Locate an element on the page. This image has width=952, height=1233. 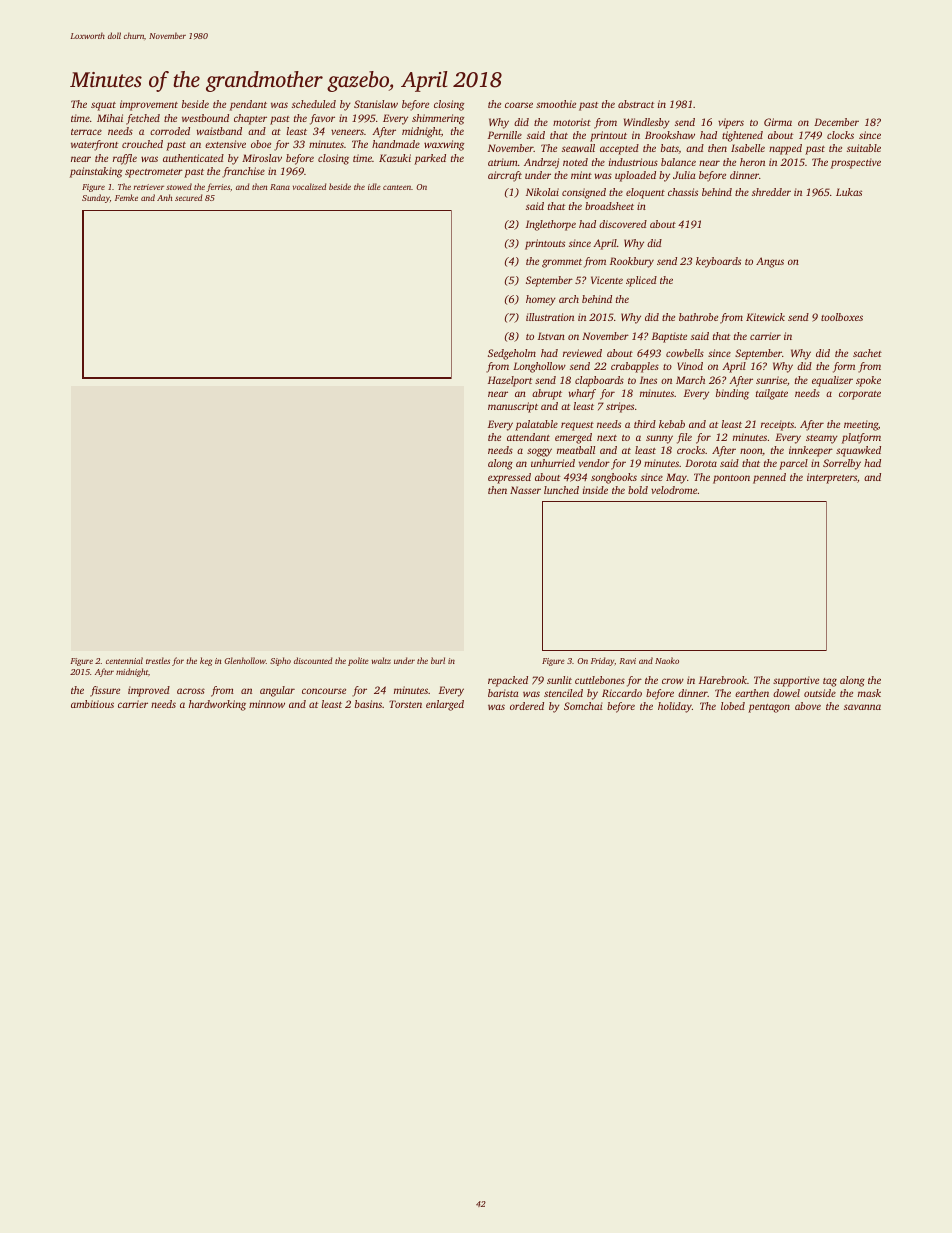
secured is located at coordinates (188, 197).
